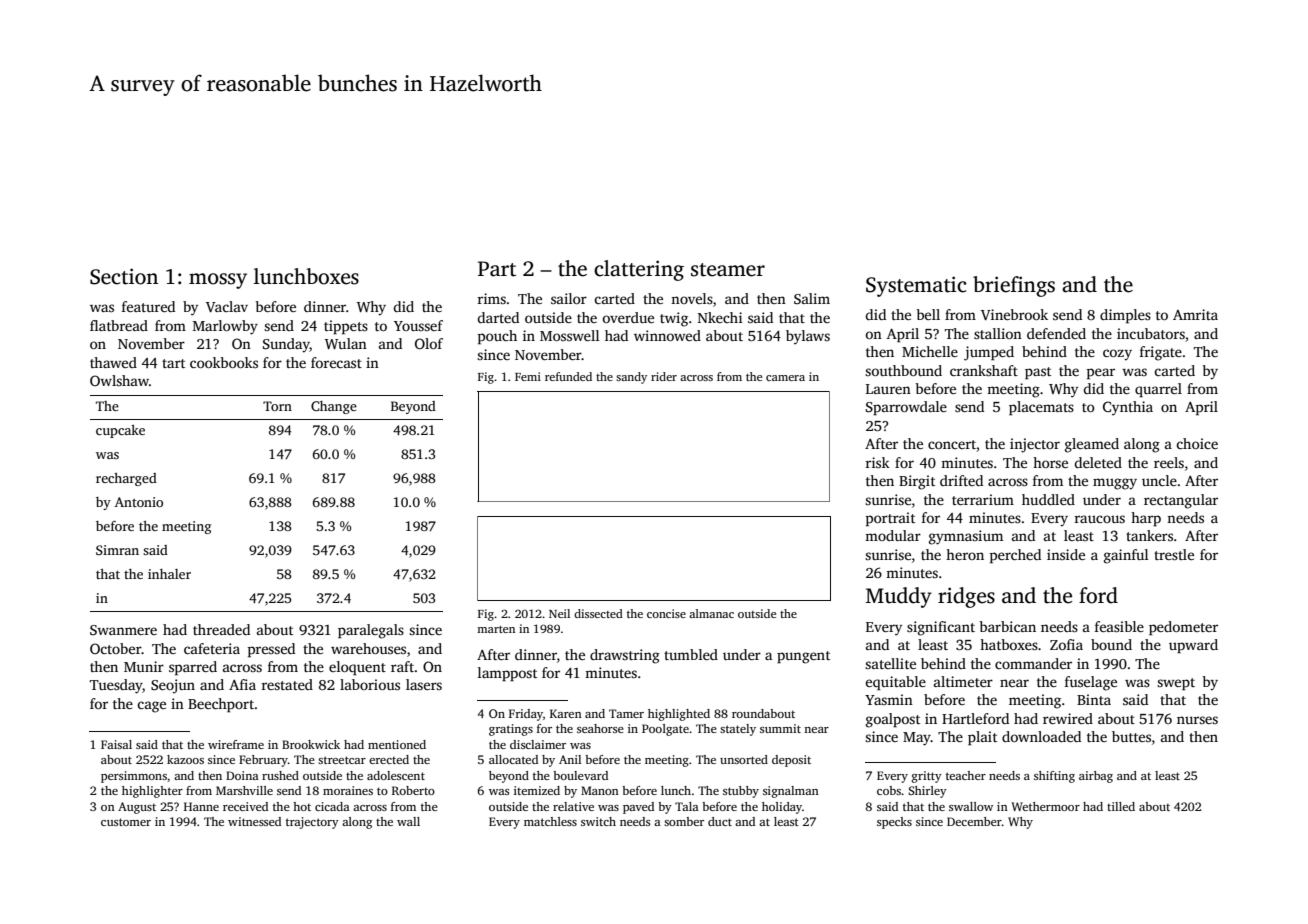 The width and height of the screenshot is (1308, 924). I want to click on bylaws, so click(808, 337).
